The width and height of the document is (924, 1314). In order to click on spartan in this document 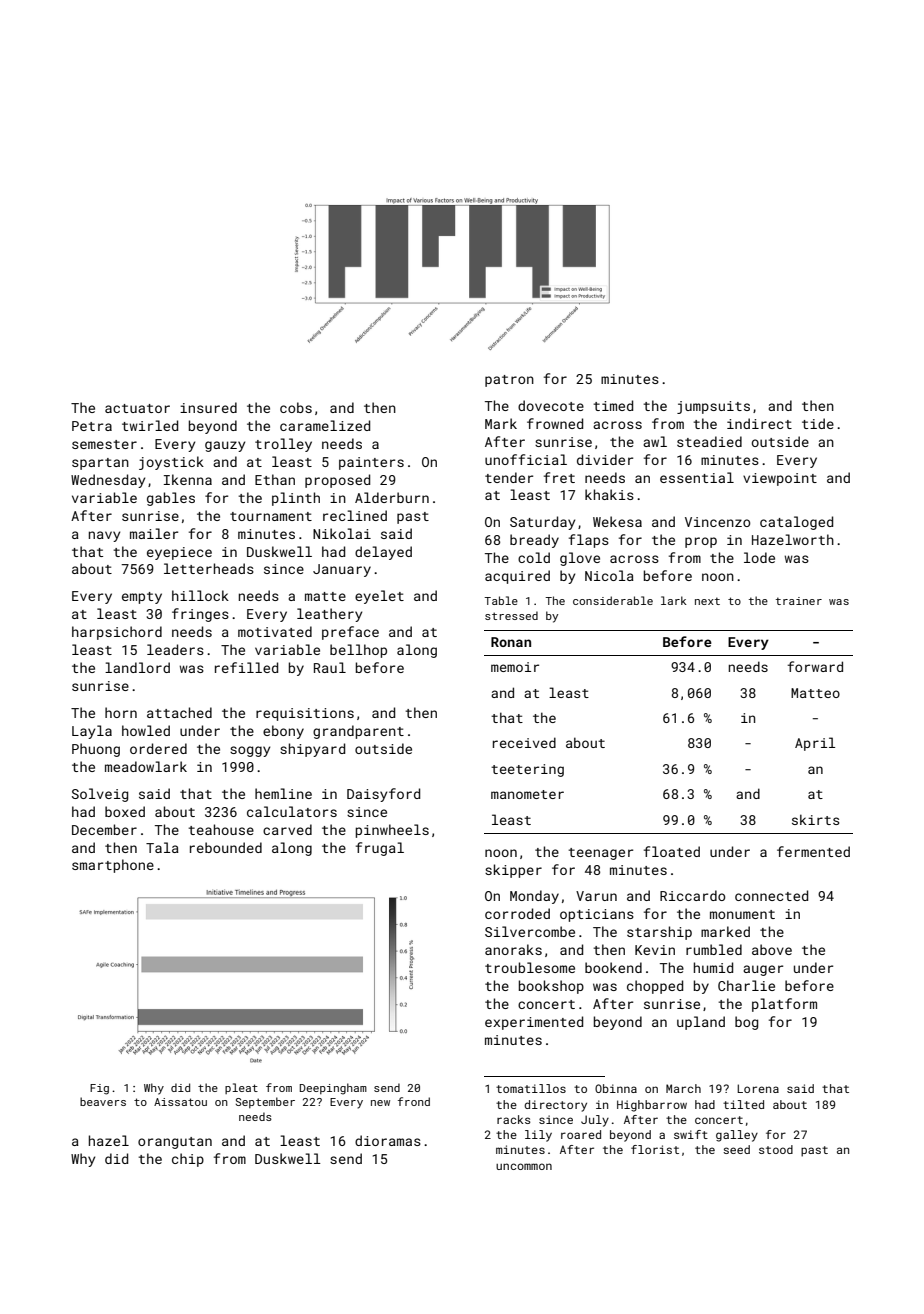, I will do `click(100, 464)`.
